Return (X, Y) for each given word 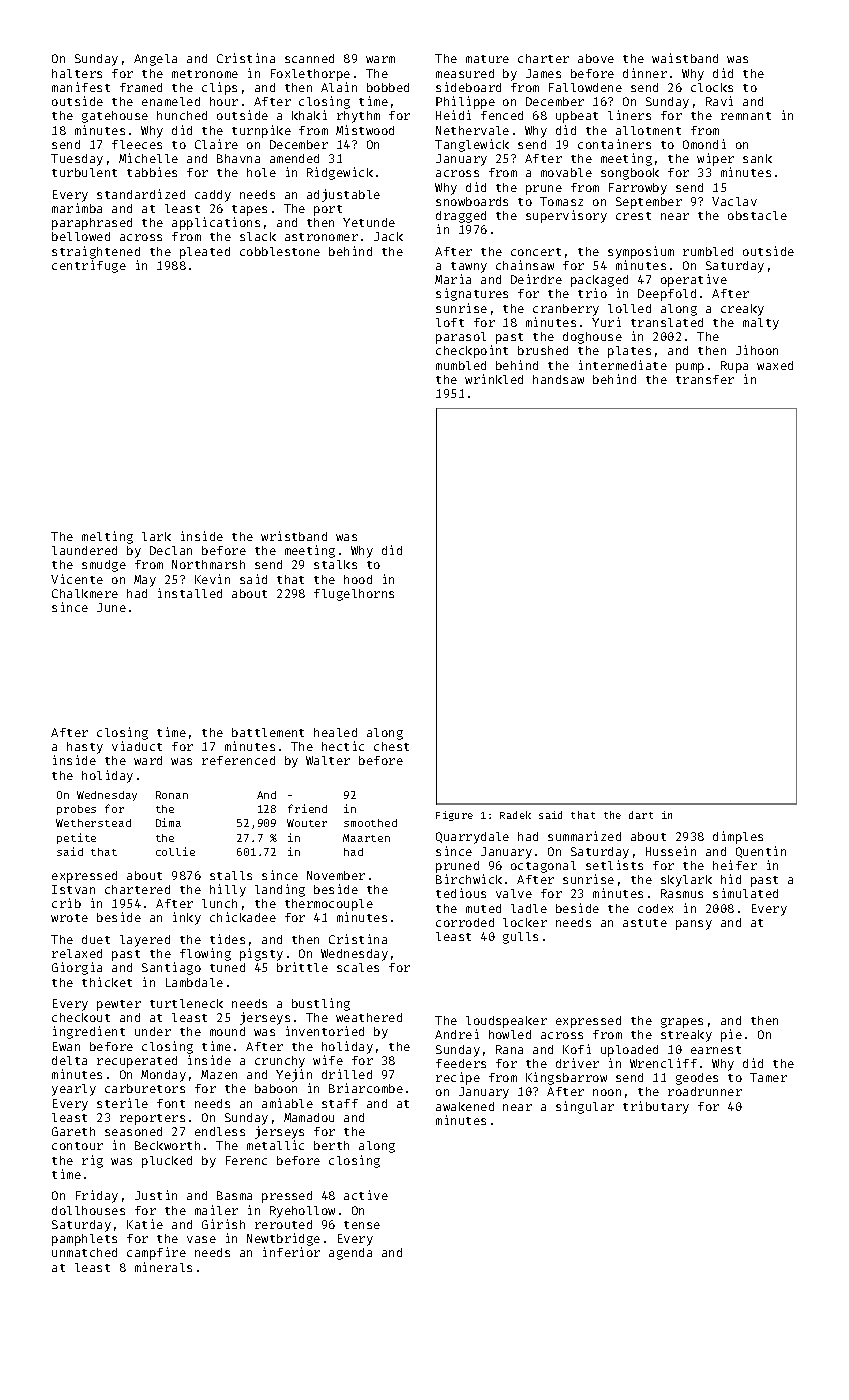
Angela (155, 60)
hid (731, 879)
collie (175, 851)
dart (641, 815)
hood (358, 579)
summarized (584, 836)
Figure (454, 816)
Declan (171, 550)
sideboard (468, 87)
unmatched (84, 1252)
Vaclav (734, 201)
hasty (85, 748)
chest (391, 746)
